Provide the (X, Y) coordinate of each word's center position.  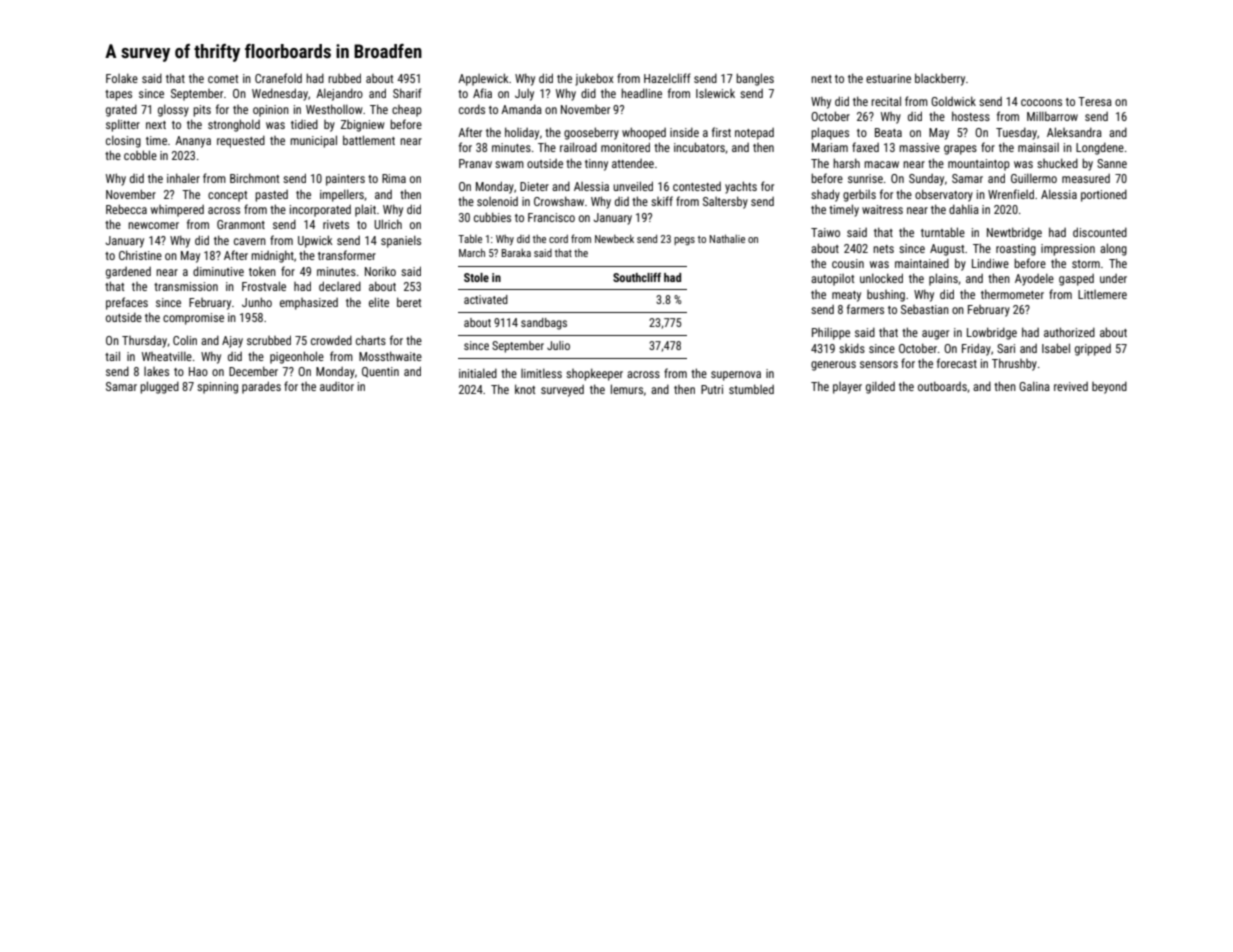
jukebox (594, 79)
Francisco (551, 217)
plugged (159, 387)
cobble (140, 155)
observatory (944, 195)
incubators (699, 147)
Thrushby (1014, 364)
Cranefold (278, 78)
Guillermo (1034, 178)
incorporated (320, 211)
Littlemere (1102, 294)
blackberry (940, 79)
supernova (736, 376)
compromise (193, 319)
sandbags (544, 324)
